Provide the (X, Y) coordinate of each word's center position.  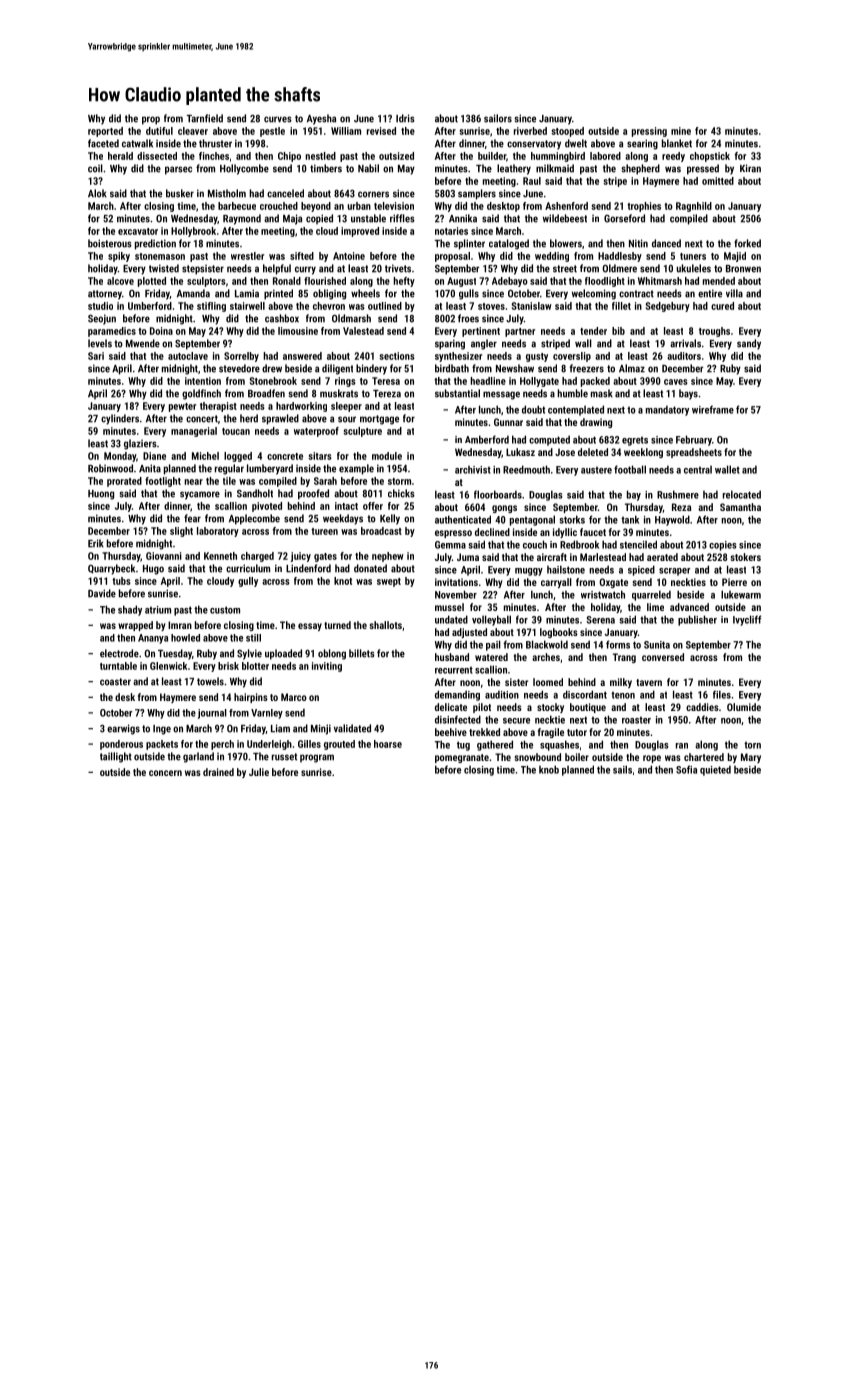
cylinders (120, 419)
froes (468, 318)
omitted (718, 181)
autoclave (188, 356)
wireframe (713, 409)
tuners (693, 256)
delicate (451, 707)
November (456, 594)
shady (130, 610)
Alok (97, 193)
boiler (577, 757)
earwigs (123, 729)
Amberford (487, 439)
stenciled (638, 544)
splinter (469, 244)
